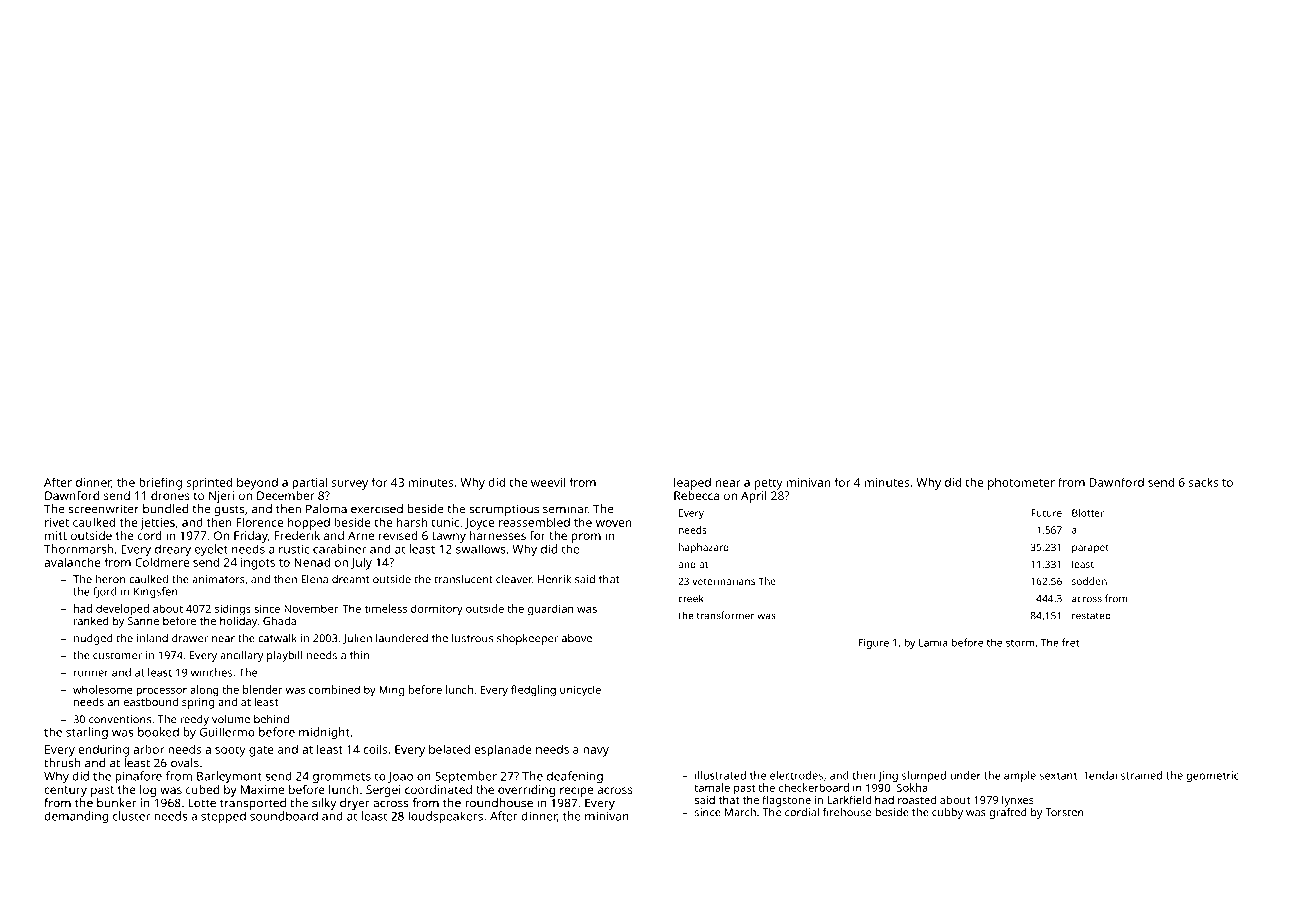  Describe the element at coordinates (1089, 581) in the page. I see `sodden` at that location.
